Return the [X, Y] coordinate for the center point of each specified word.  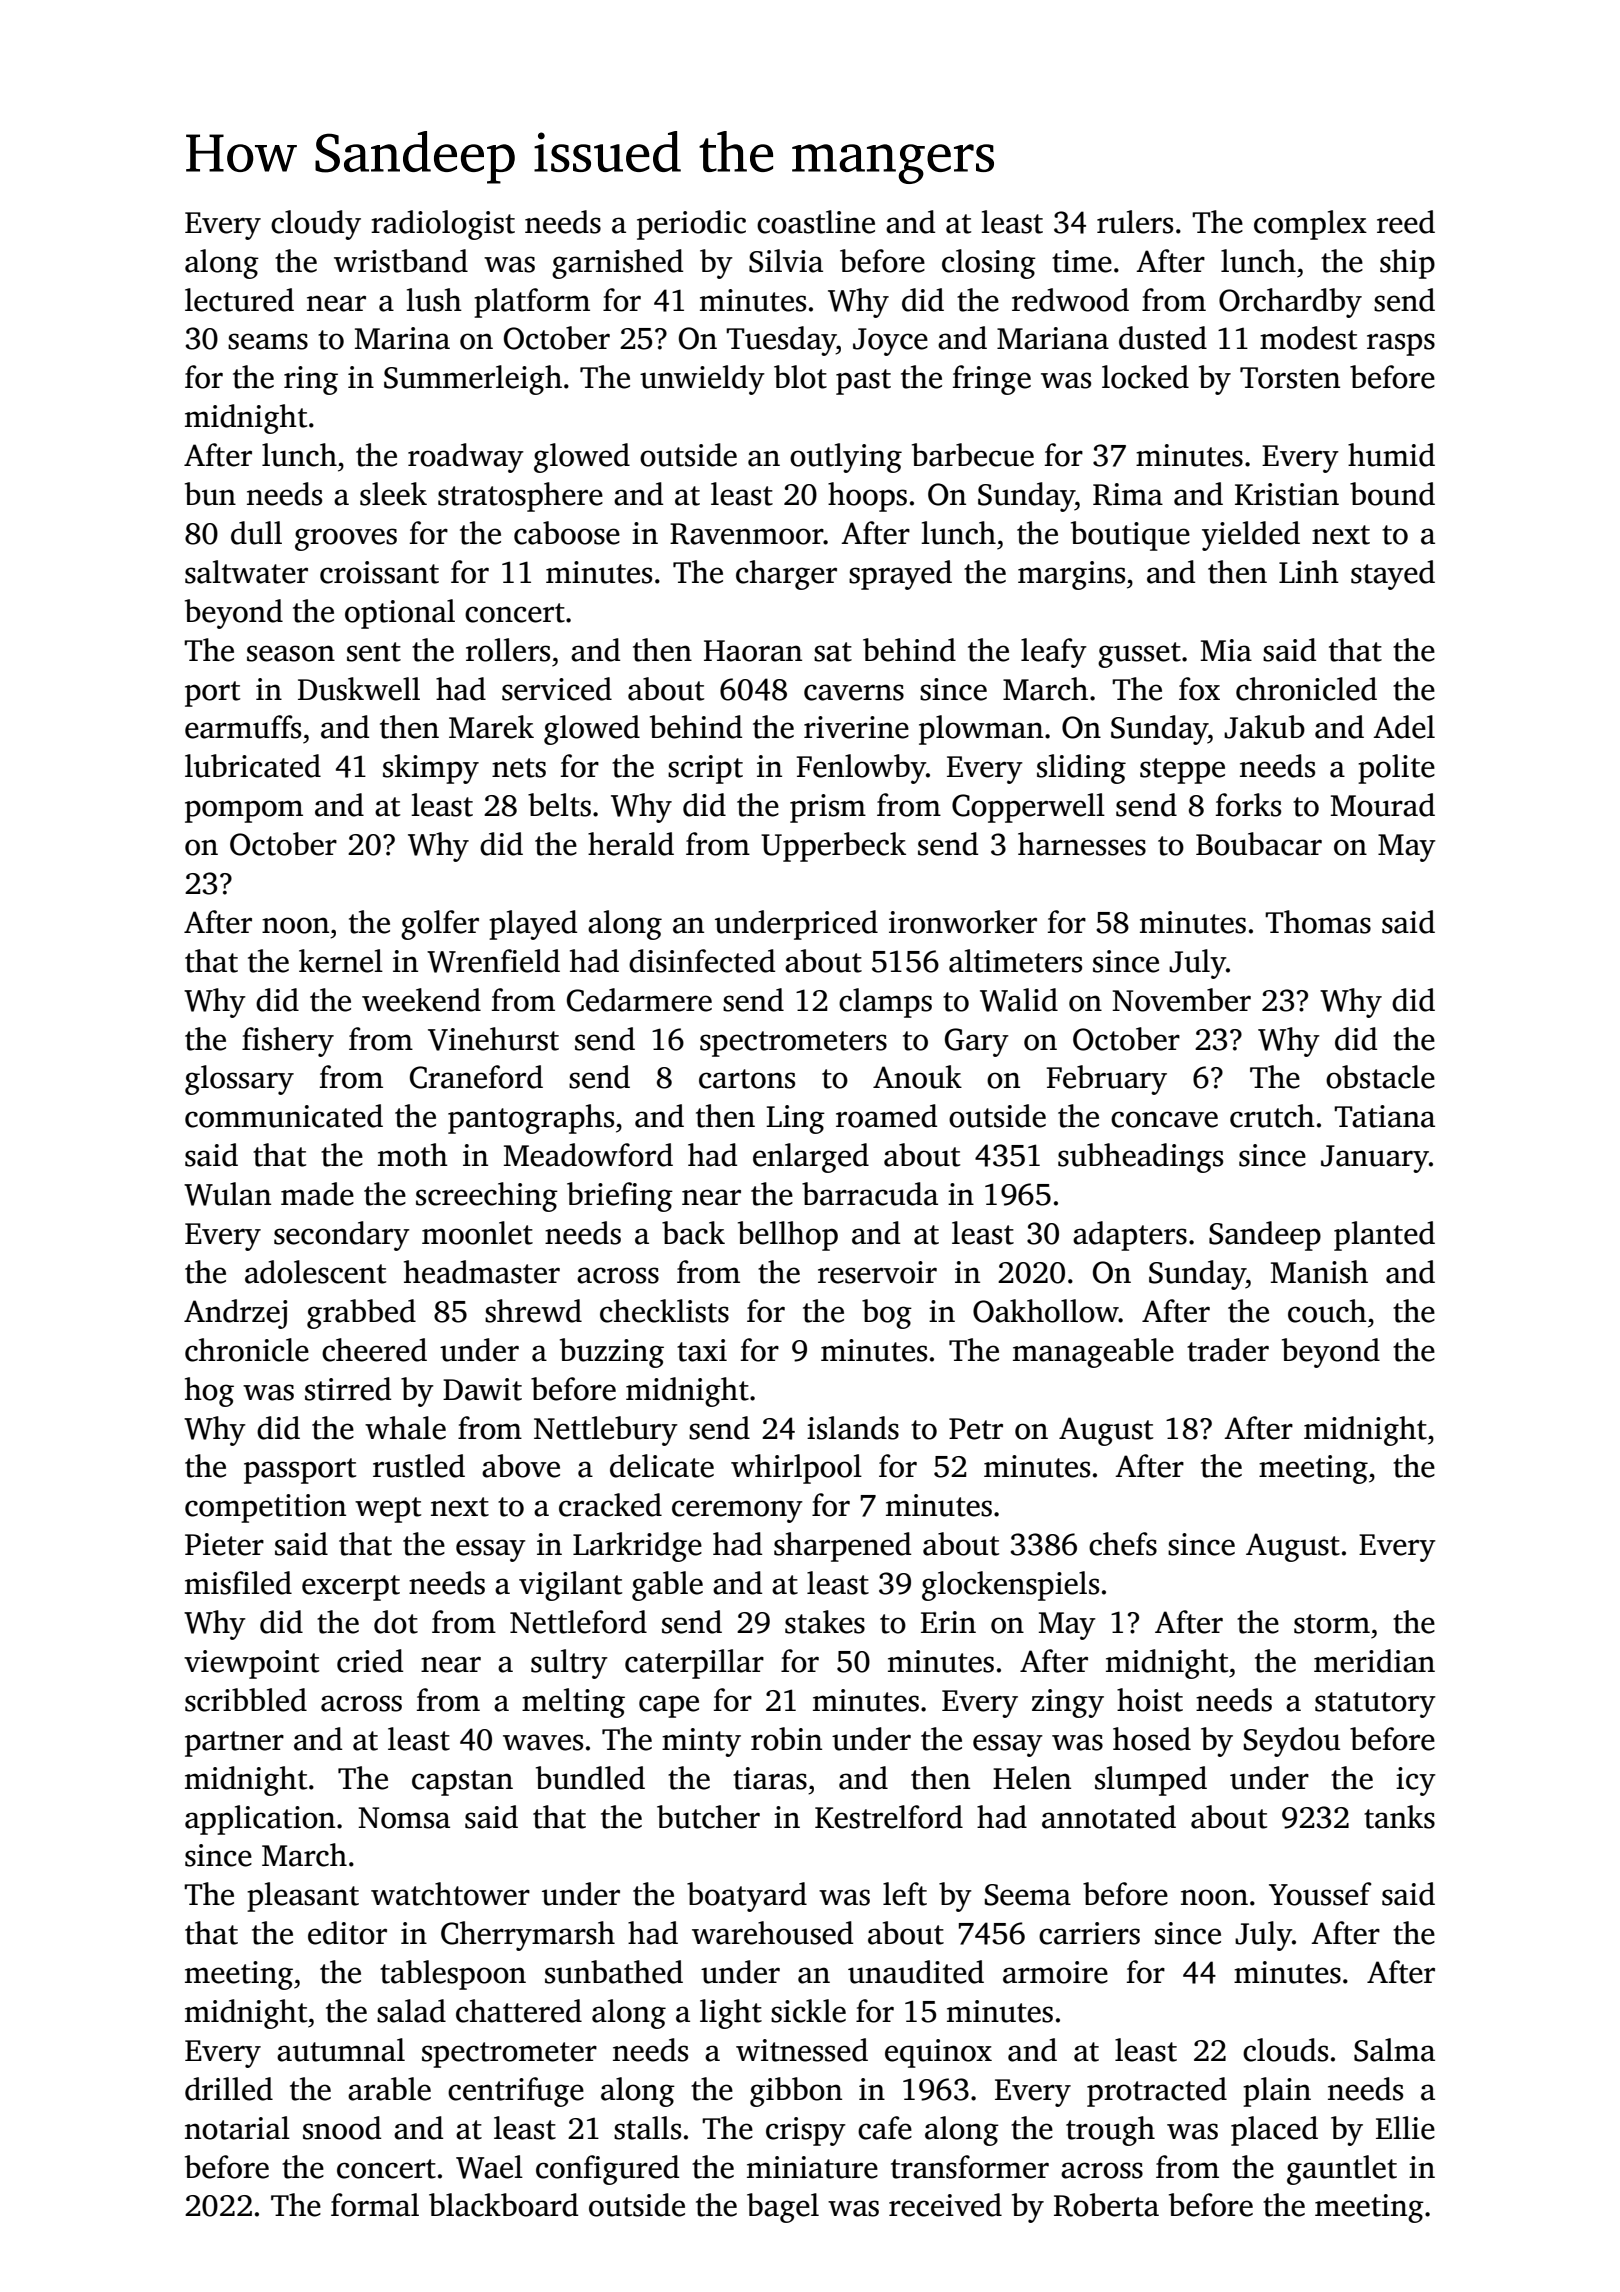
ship [1407, 264]
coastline [816, 222]
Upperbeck [833, 847]
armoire [1055, 1972]
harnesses [1082, 844]
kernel [341, 961]
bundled [590, 1778]
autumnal [341, 2050]
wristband [401, 261]
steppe [1182, 771]
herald [631, 844]
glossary [239, 1080]
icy [1416, 1781]
